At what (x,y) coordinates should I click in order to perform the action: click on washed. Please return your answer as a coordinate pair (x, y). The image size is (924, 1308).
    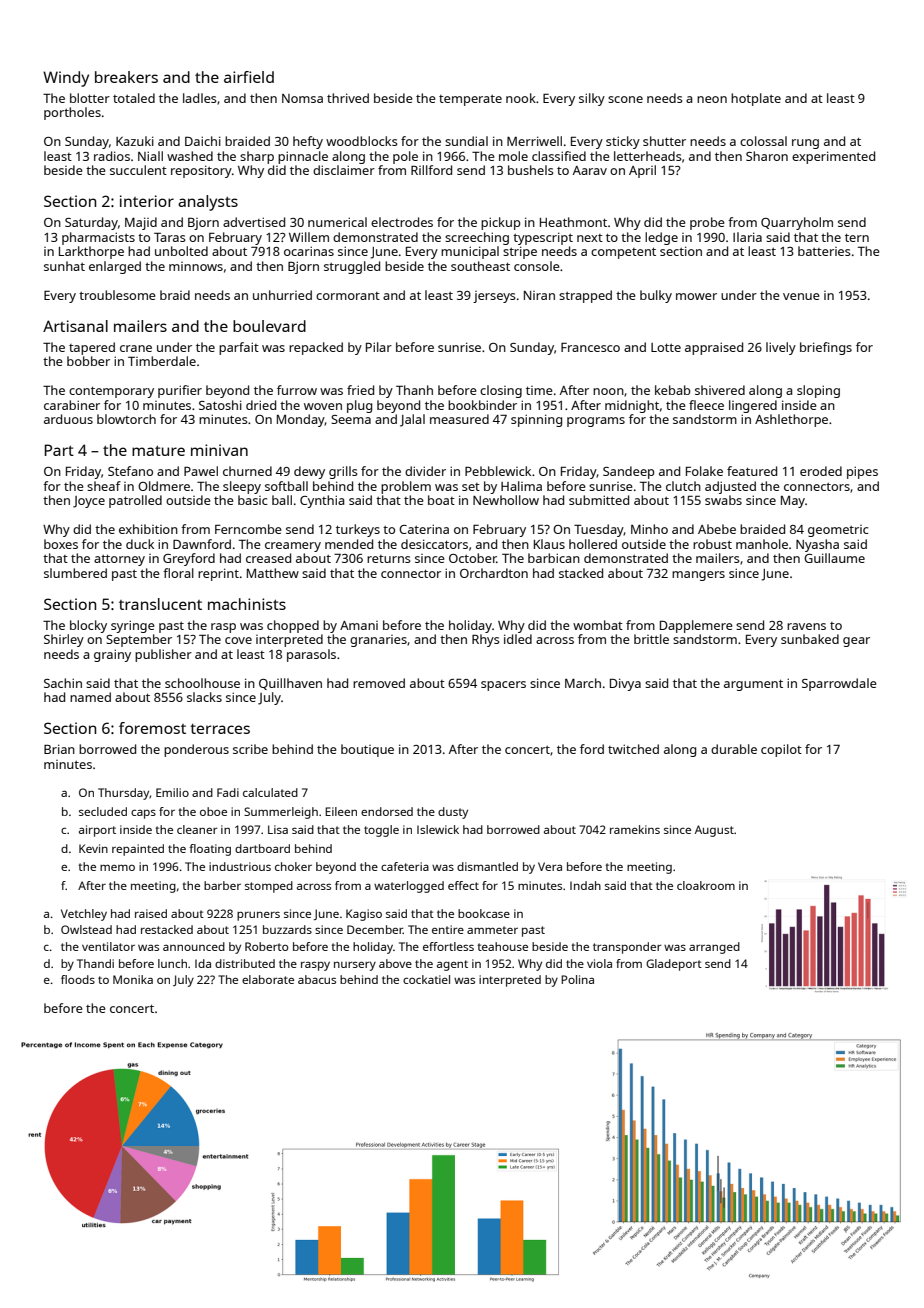
    Looking at the image, I should click on (190, 156).
